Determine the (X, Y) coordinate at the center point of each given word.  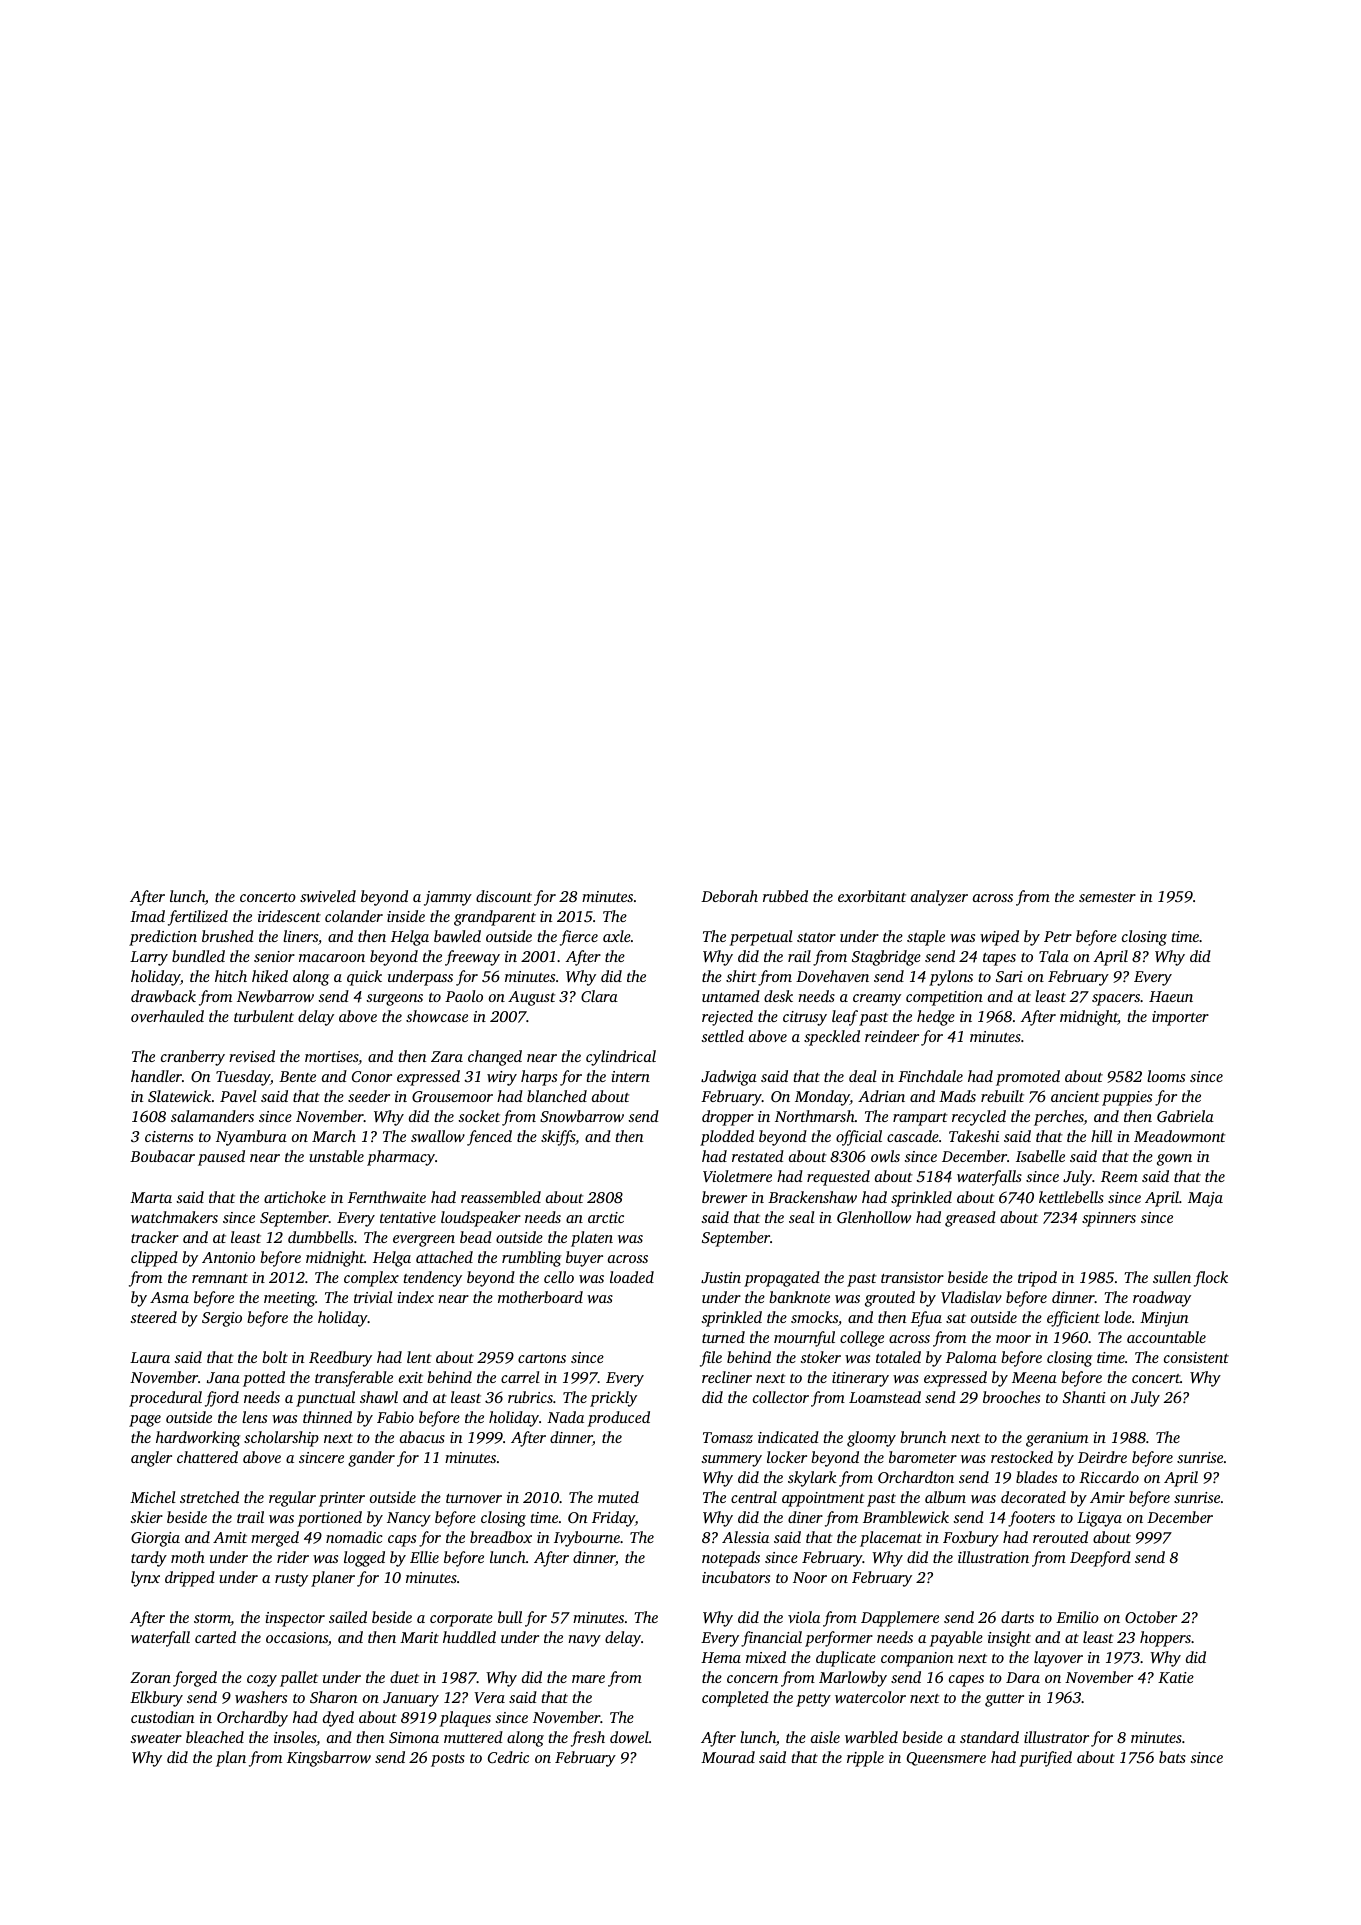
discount (504, 896)
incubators (736, 1577)
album (945, 1497)
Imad (147, 916)
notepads (731, 1559)
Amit (230, 1537)
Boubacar (162, 1156)
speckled (832, 1038)
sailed (348, 1617)
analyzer (939, 898)
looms (1166, 1076)
